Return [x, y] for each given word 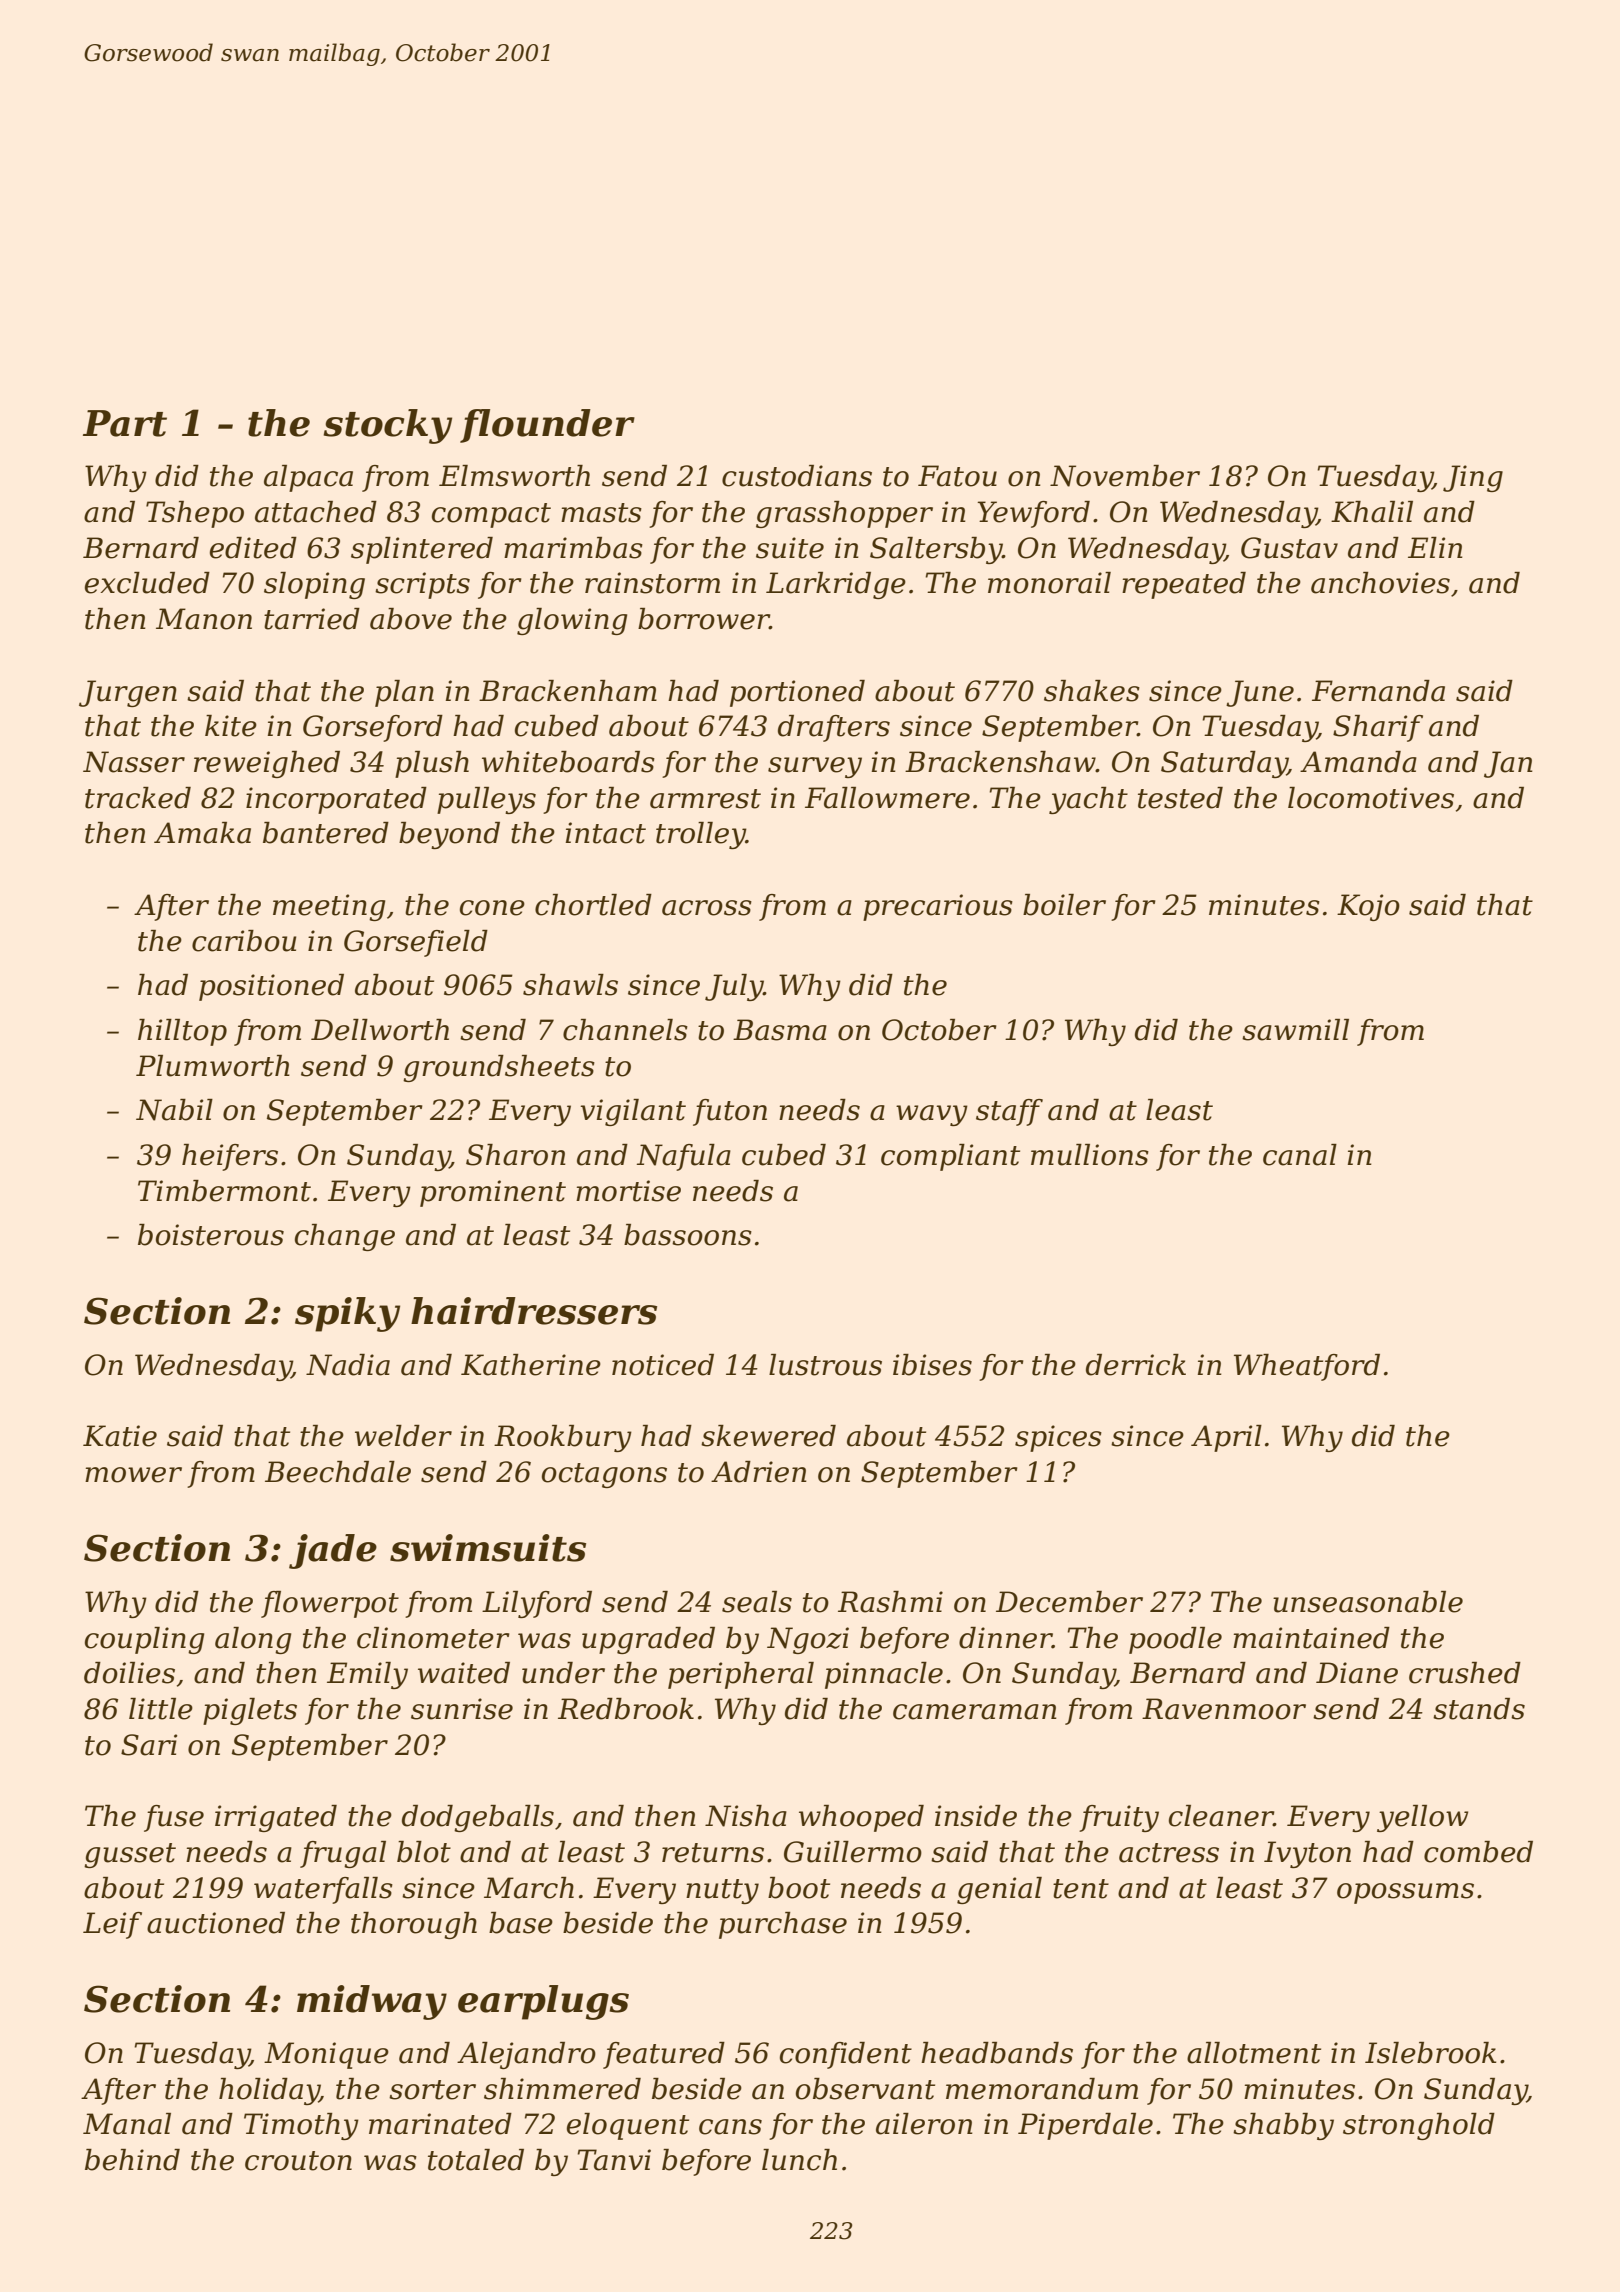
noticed [663, 1365]
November [1125, 476]
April [1226, 1438]
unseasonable [1368, 1602]
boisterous [211, 1235]
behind [132, 2160]
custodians [797, 476]
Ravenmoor [1224, 1709]
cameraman [975, 1712]
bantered [326, 833]
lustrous [825, 1365]
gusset [130, 1855]
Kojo [1368, 907]
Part [125, 423]
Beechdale [338, 1472]
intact [605, 833]
